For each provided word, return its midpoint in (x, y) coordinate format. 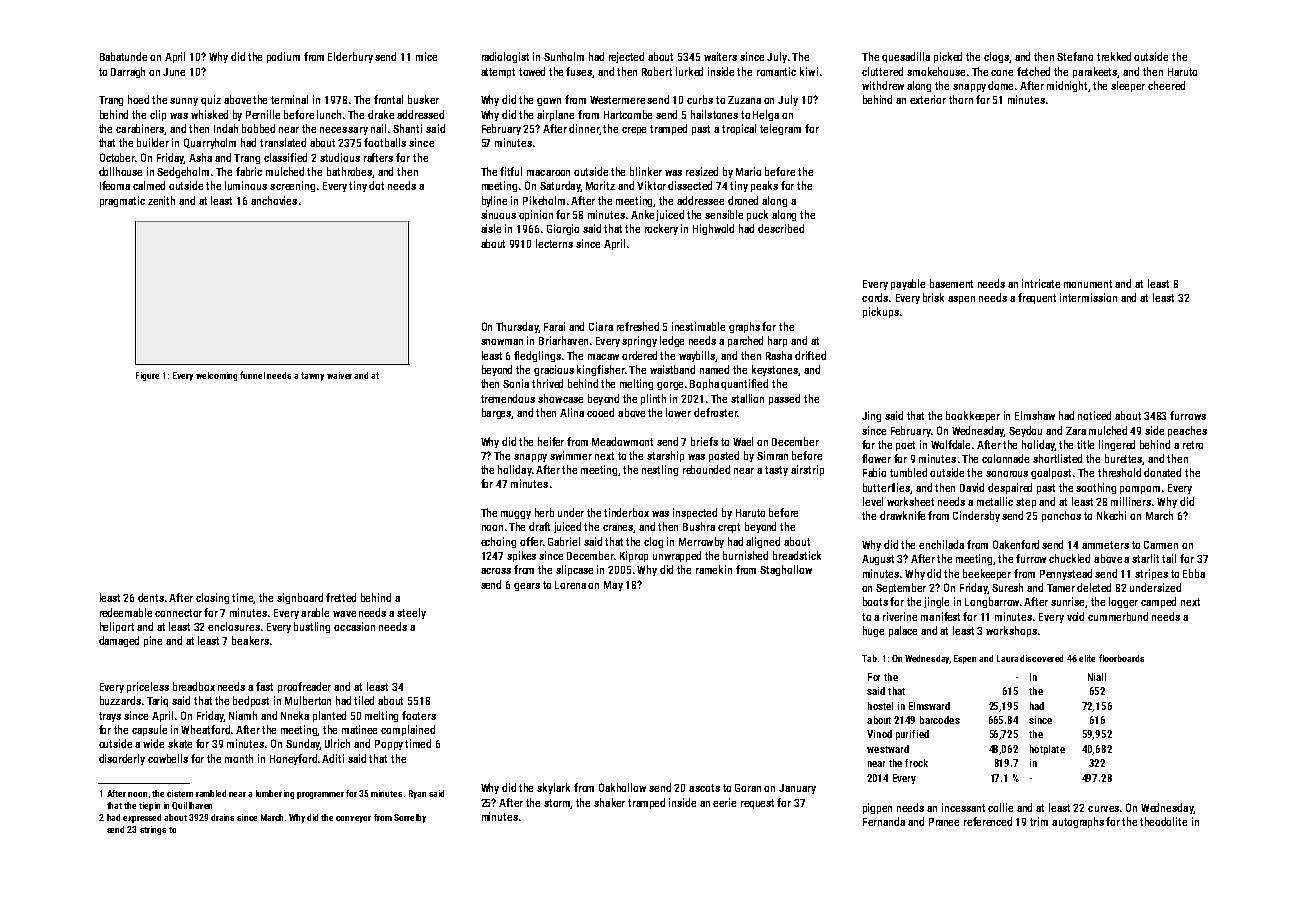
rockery (661, 229)
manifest (940, 616)
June (174, 72)
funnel (252, 375)
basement (951, 283)
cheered (1166, 85)
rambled (211, 793)
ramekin (714, 569)
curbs (700, 99)
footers (419, 715)
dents (151, 597)
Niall (1097, 677)
